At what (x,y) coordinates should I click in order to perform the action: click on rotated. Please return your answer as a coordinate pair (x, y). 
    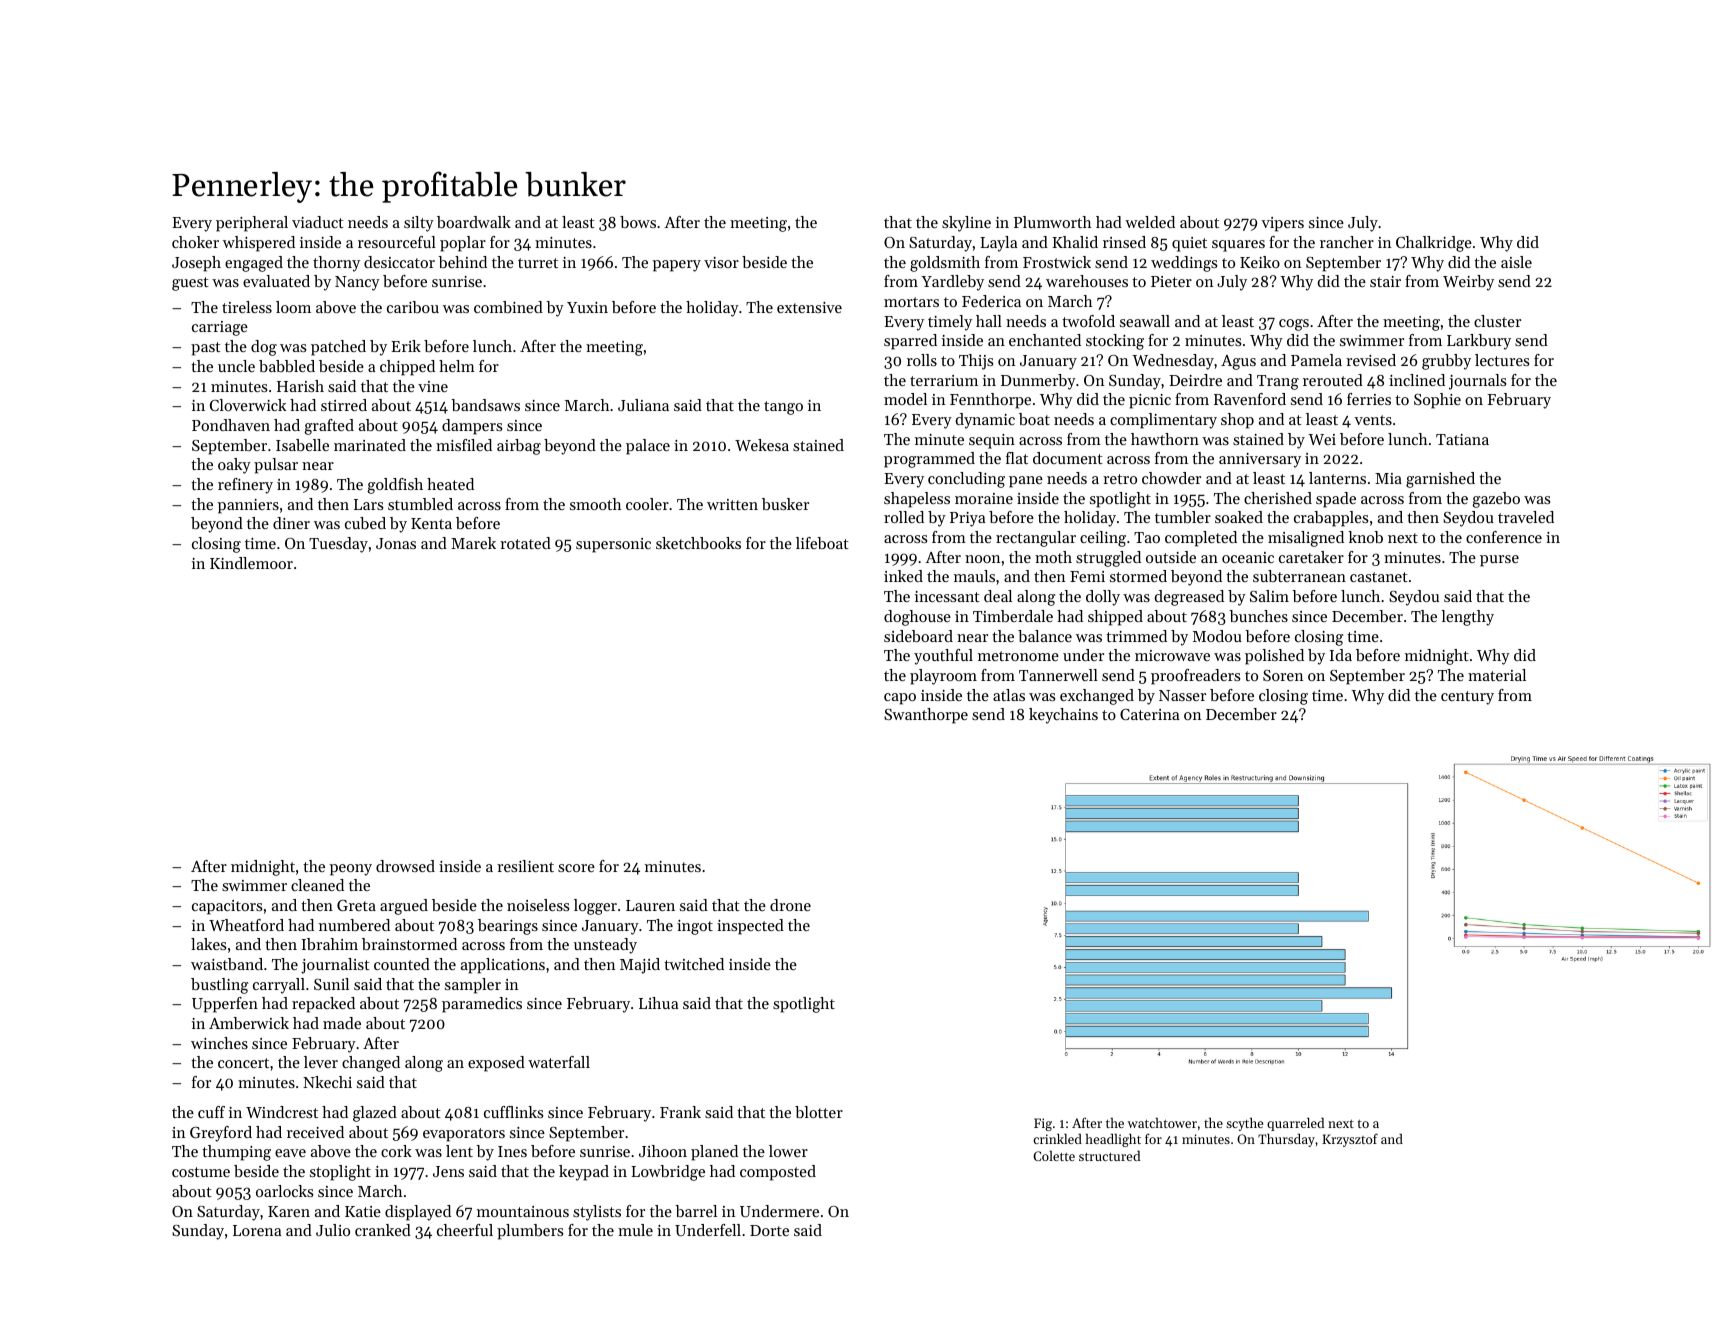
    Looking at the image, I should click on (525, 543).
